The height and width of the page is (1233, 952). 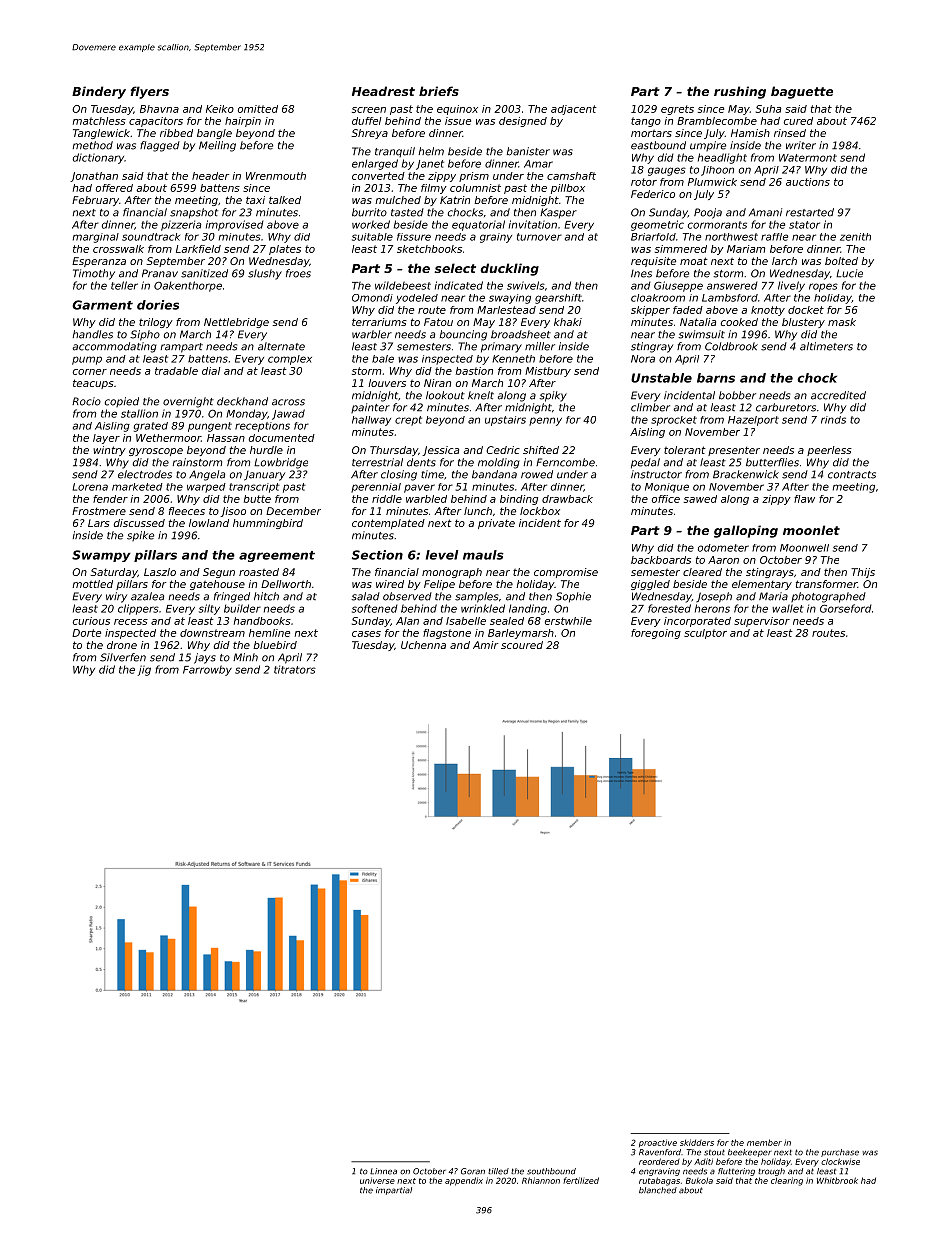 What do you see at coordinates (855, 237) in the page?
I see `zenith` at bounding box center [855, 237].
